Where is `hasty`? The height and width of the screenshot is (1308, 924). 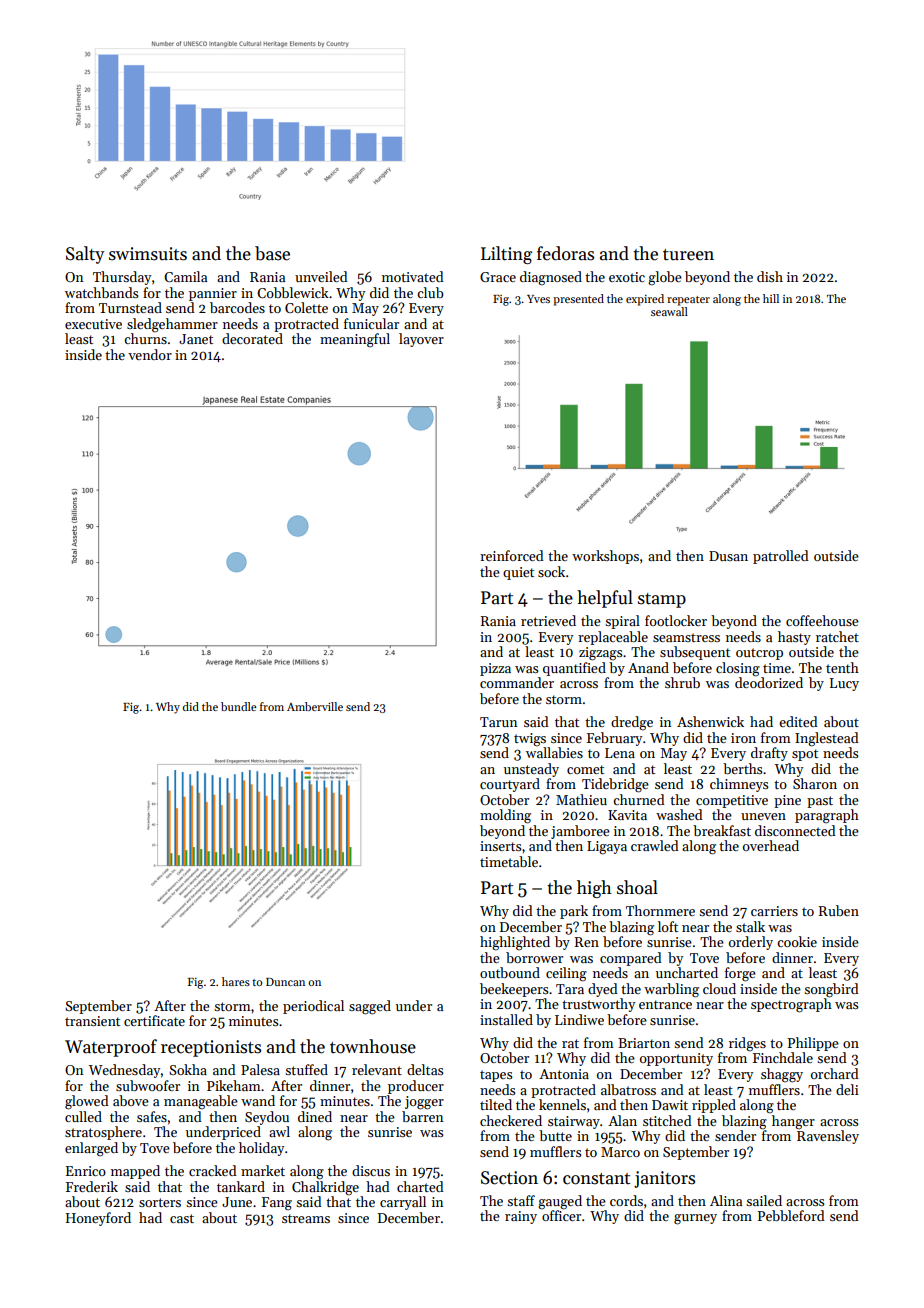 hasty is located at coordinates (794, 638).
